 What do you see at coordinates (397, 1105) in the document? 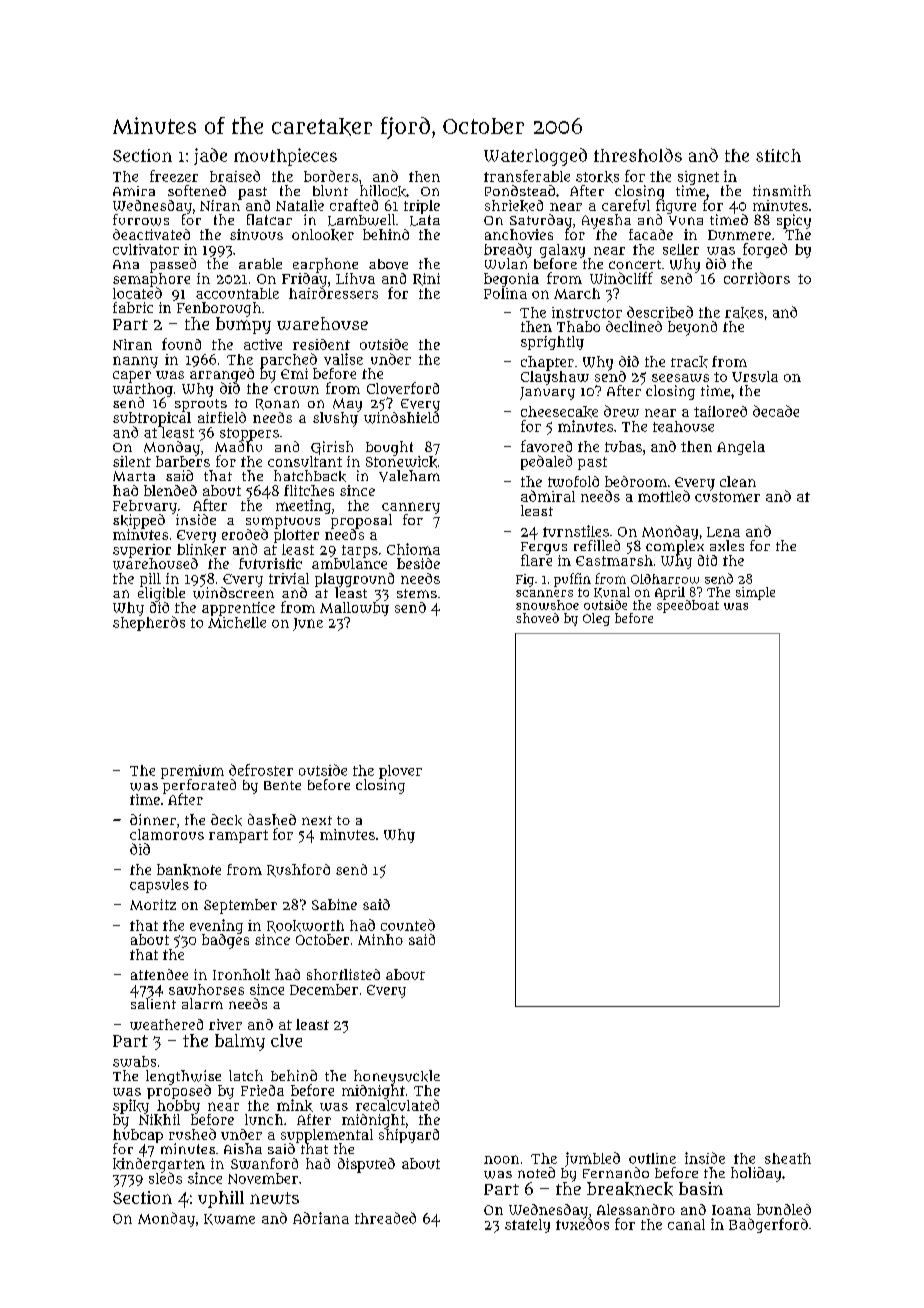
I see `recalculated` at bounding box center [397, 1105].
